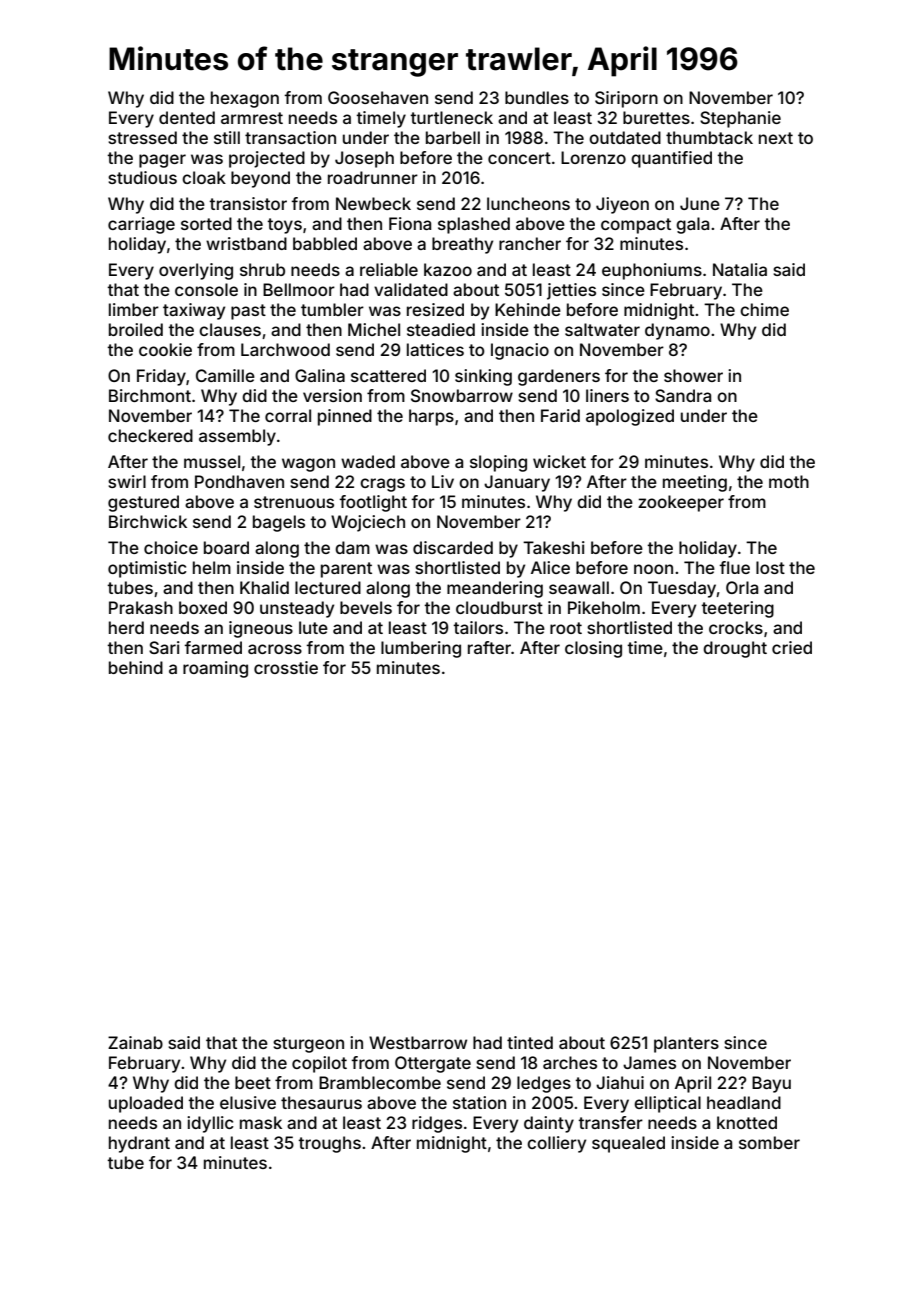  I want to click on Fiona, so click(410, 223).
